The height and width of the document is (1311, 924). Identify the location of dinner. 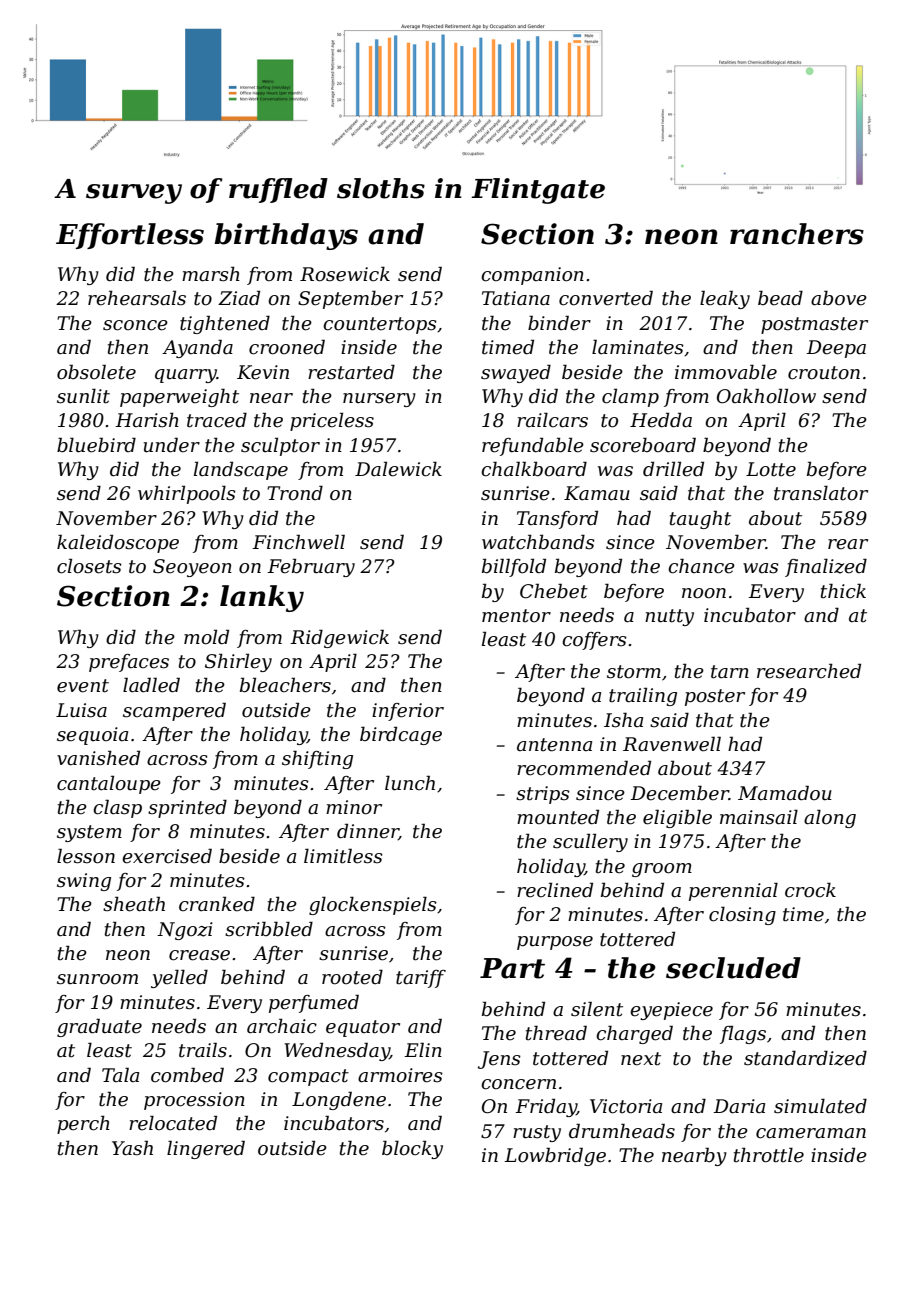
(368, 831).
